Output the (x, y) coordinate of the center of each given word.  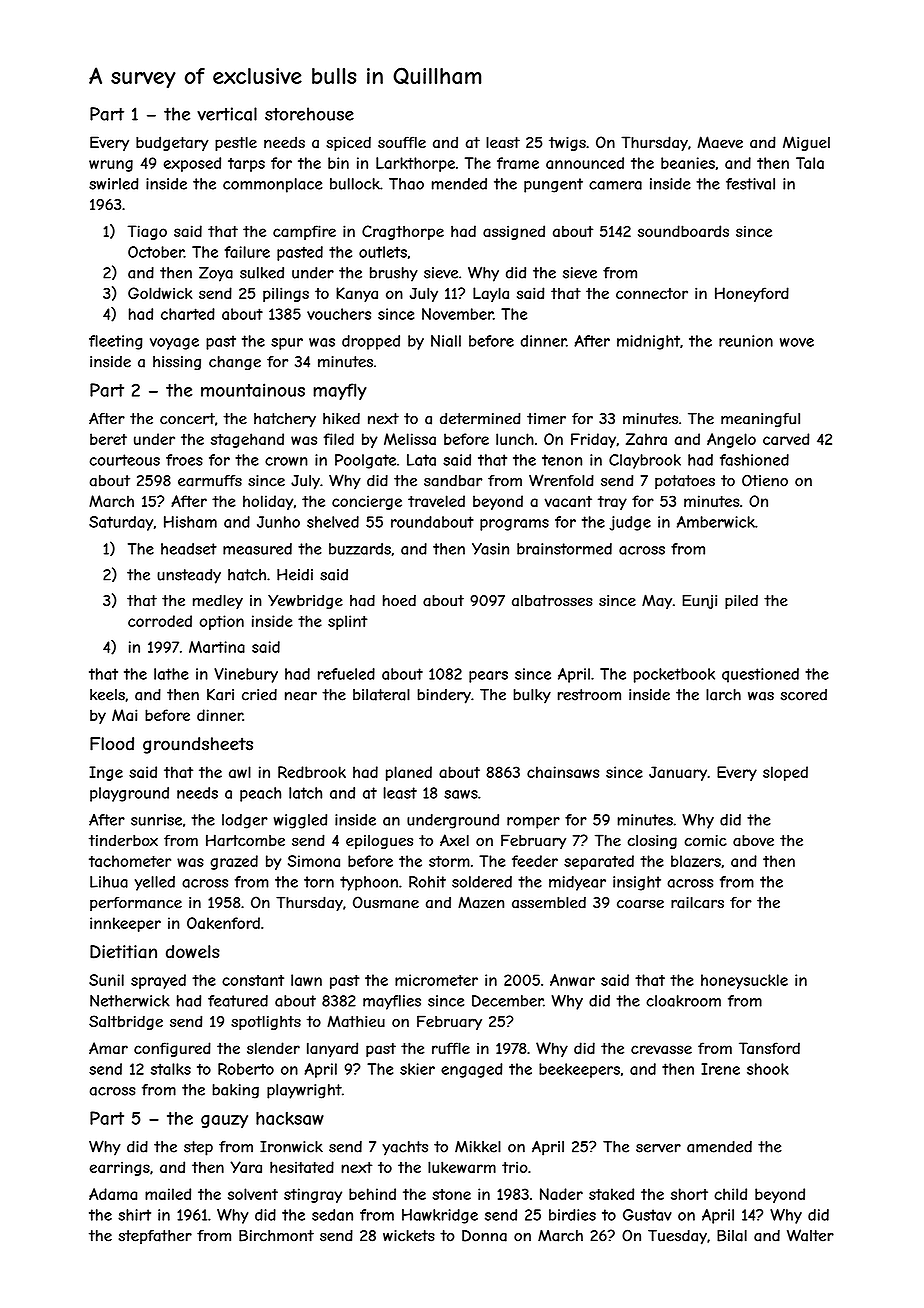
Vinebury (246, 675)
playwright (304, 1091)
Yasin (490, 549)
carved (786, 439)
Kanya (357, 294)
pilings (286, 294)
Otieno (765, 480)
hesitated (302, 1167)
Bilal (732, 1236)
